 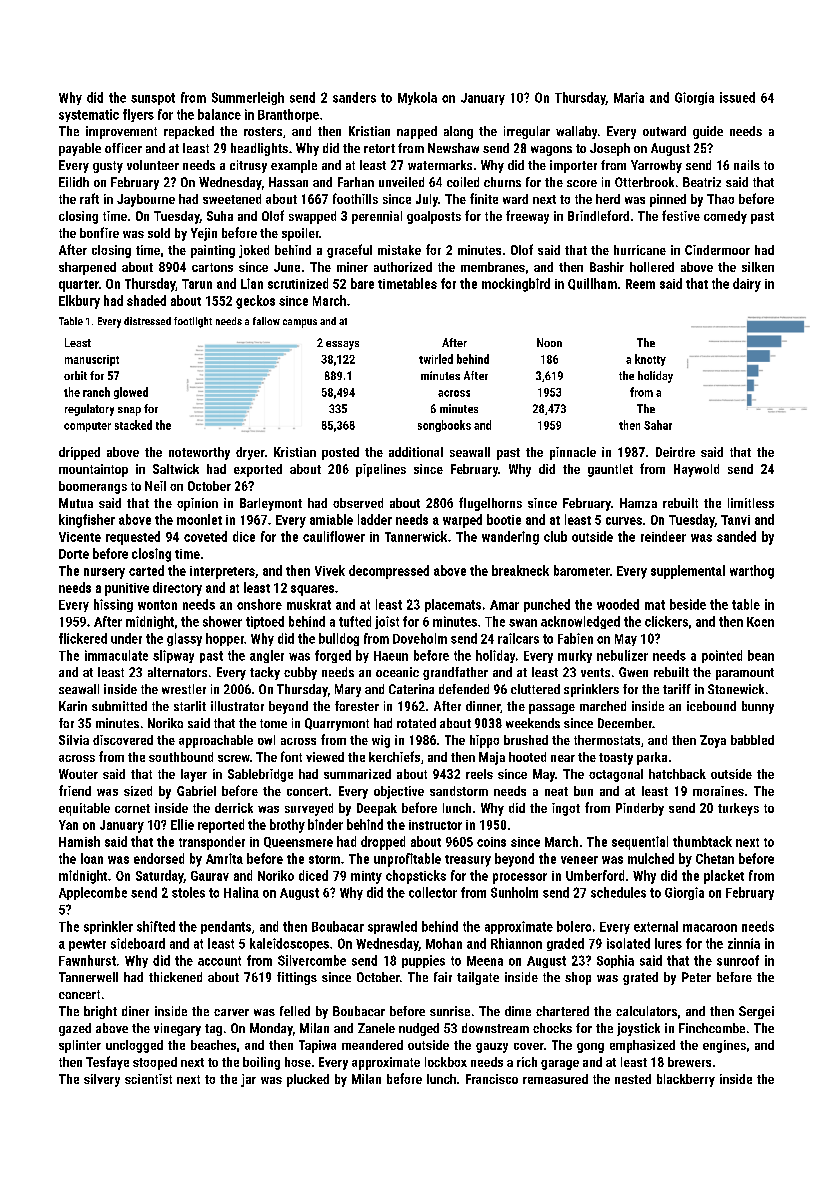 What do you see at coordinates (157, 605) in the image?
I see `wonton` at bounding box center [157, 605].
